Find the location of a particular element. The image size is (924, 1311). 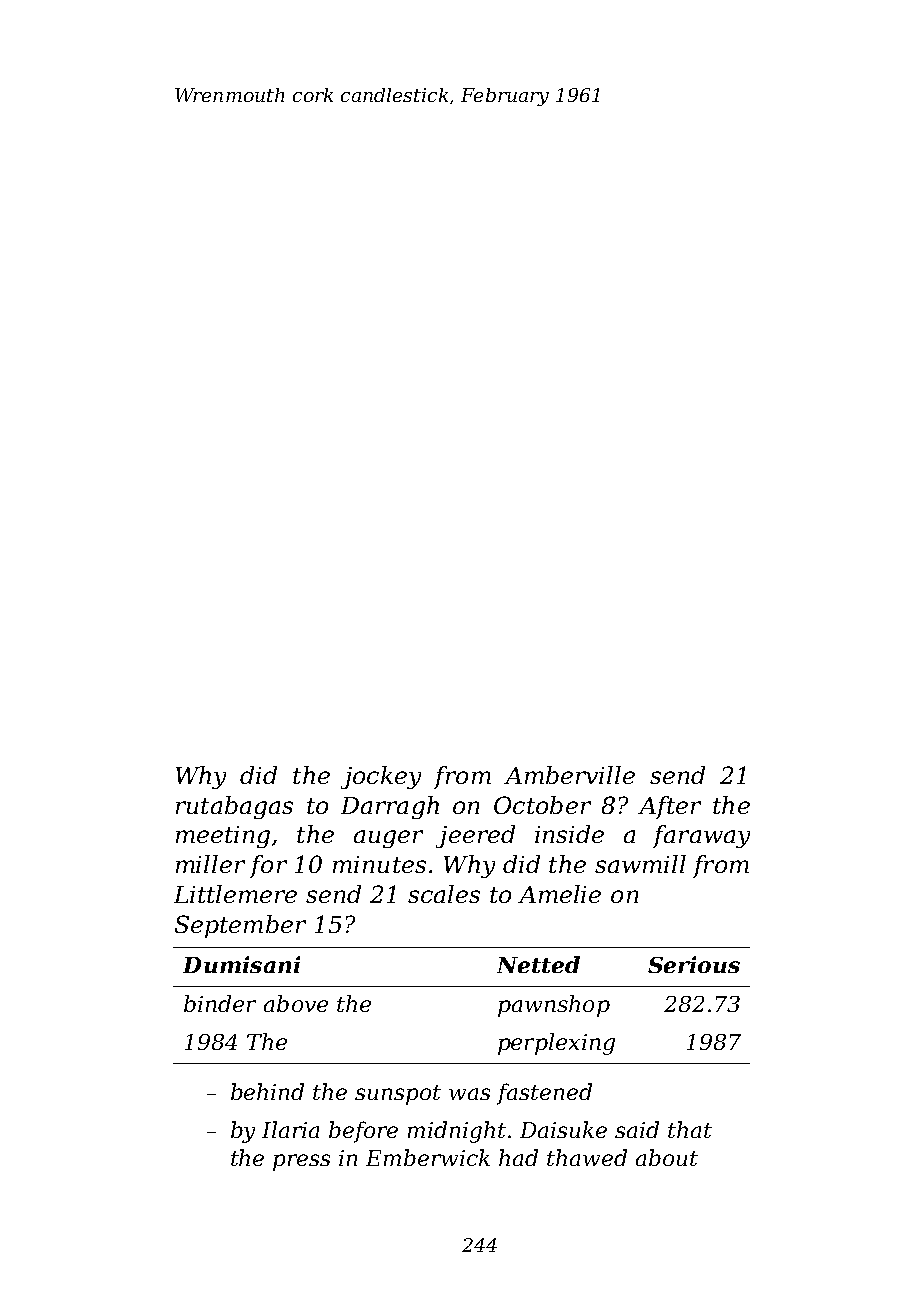

that is located at coordinates (690, 1129).
